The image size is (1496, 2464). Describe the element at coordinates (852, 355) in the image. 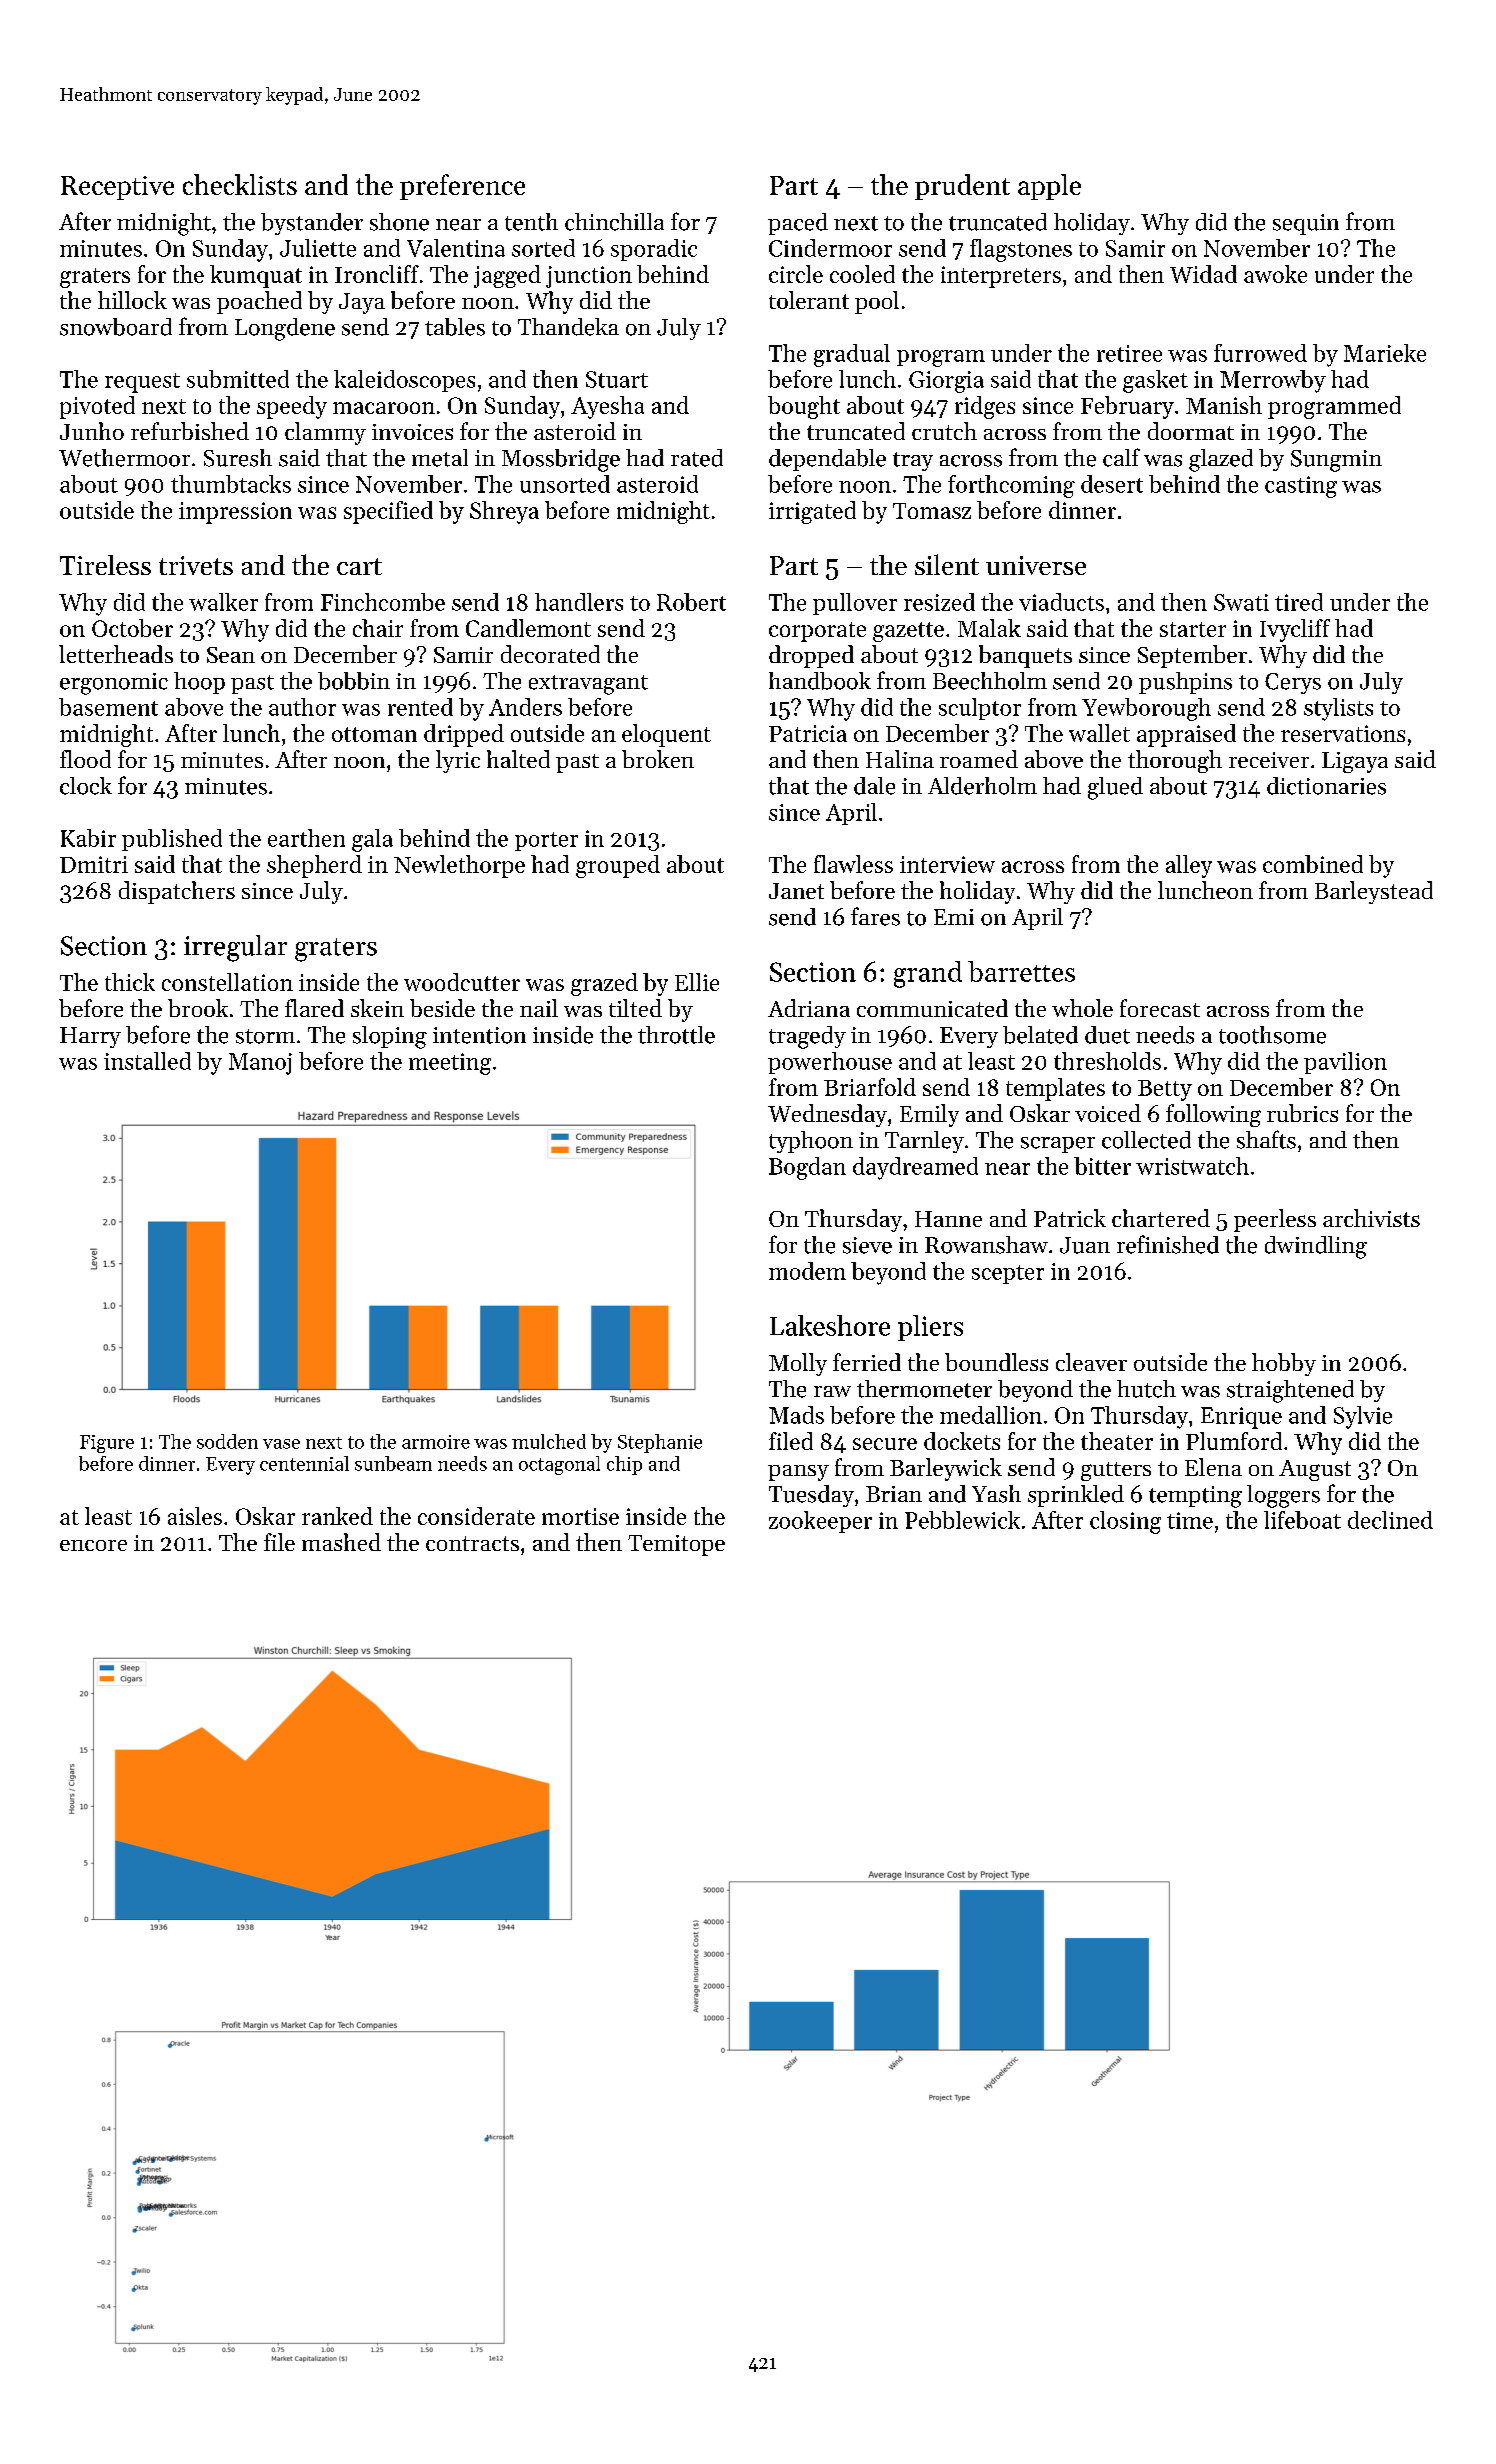

I see `gradual` at that location.
